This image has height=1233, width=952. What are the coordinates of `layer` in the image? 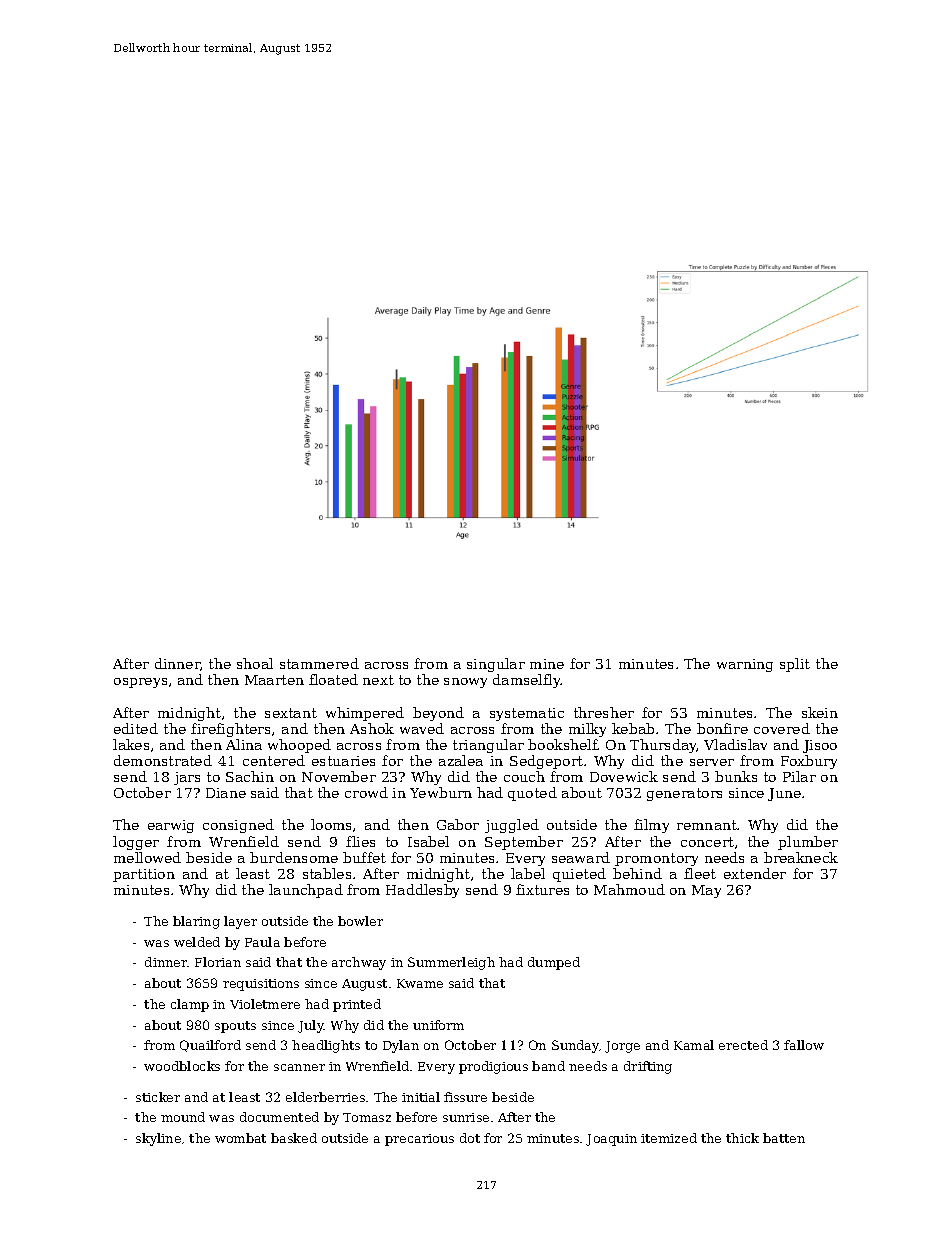 It's located at (240, 922).
